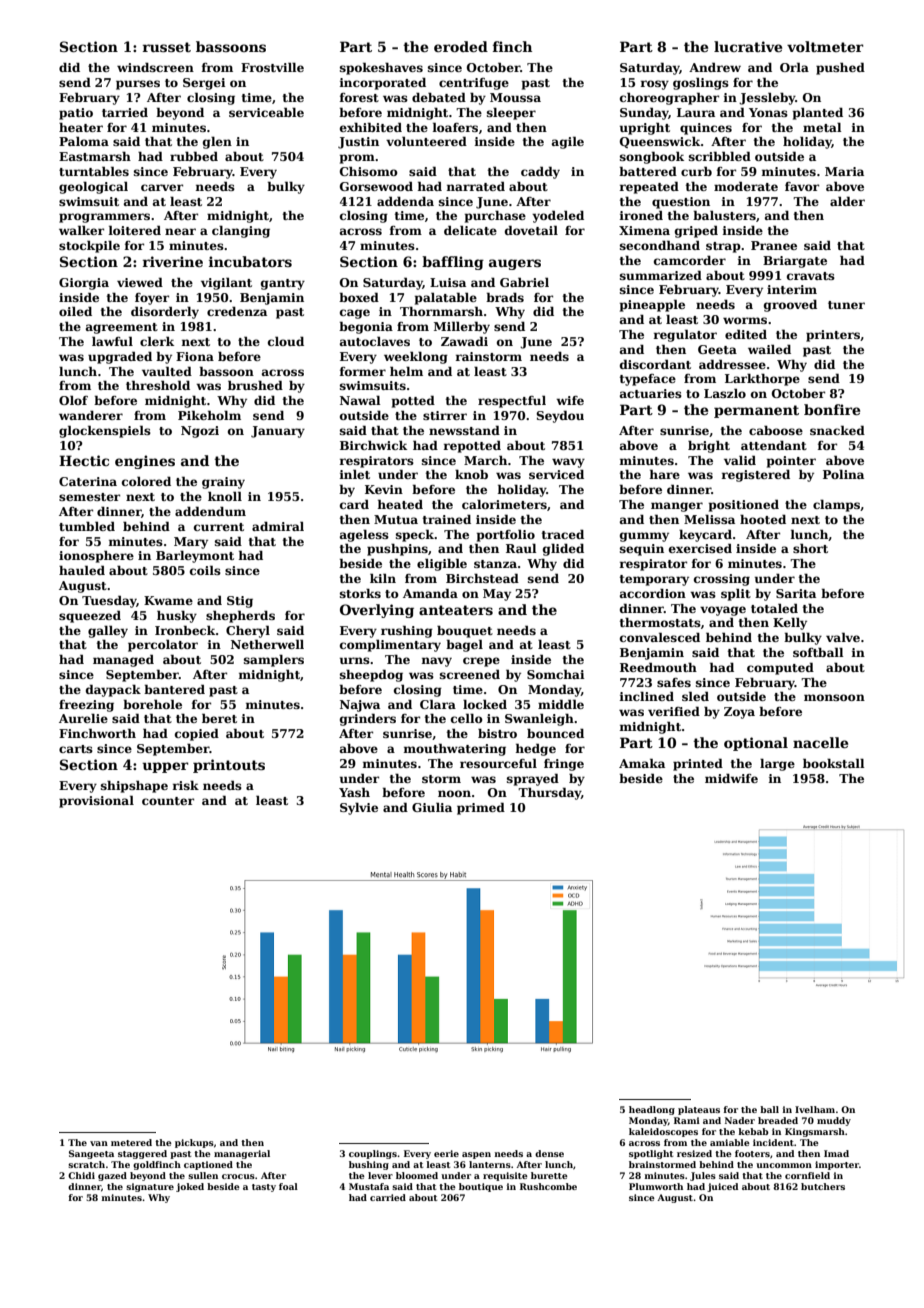  Describe the element at coordinates (96, 801) in the image. I see `provisional` at that location.
